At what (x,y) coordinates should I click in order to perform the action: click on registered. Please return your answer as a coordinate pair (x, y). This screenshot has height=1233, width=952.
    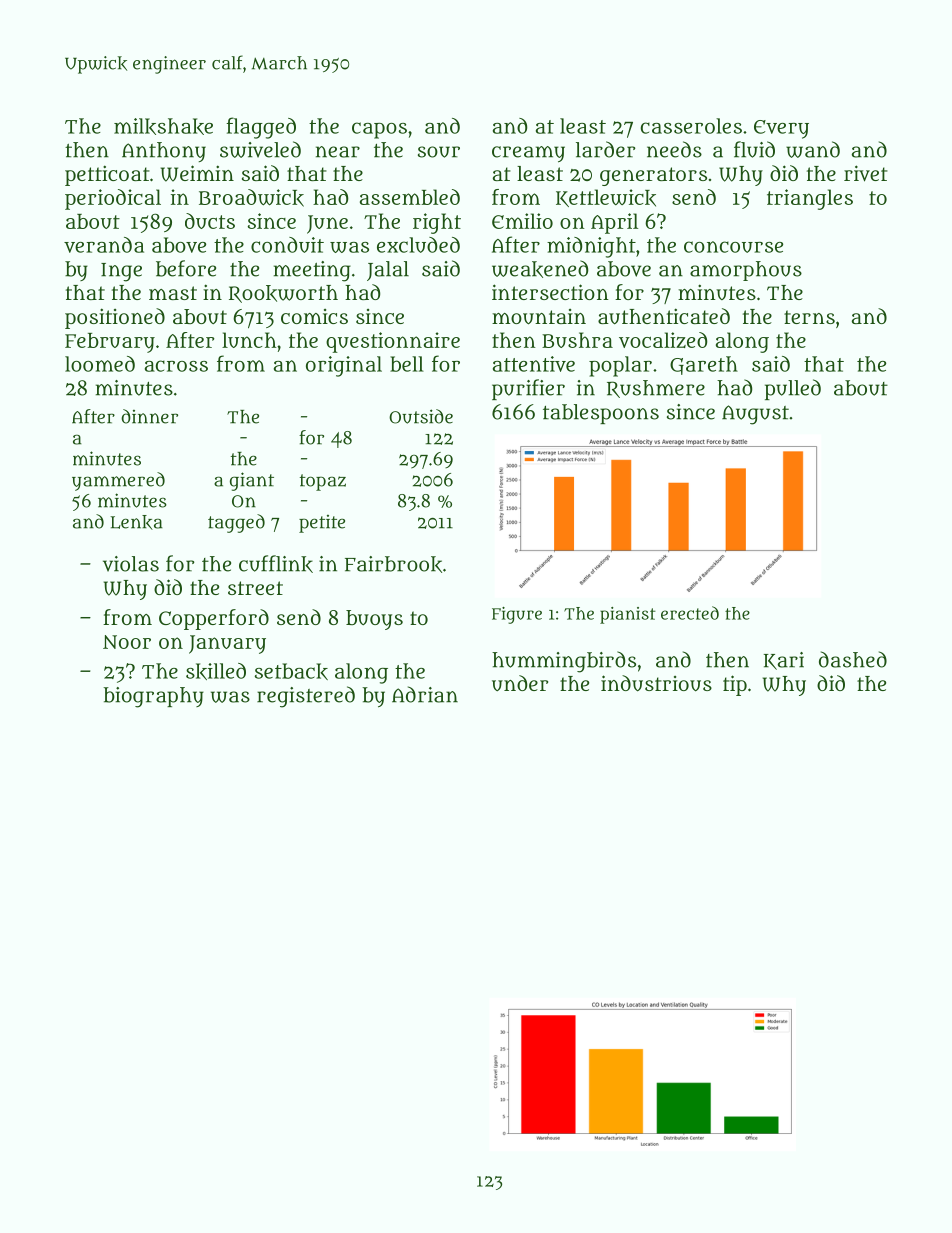
    Looking at the image, I should click on (306, 697).
